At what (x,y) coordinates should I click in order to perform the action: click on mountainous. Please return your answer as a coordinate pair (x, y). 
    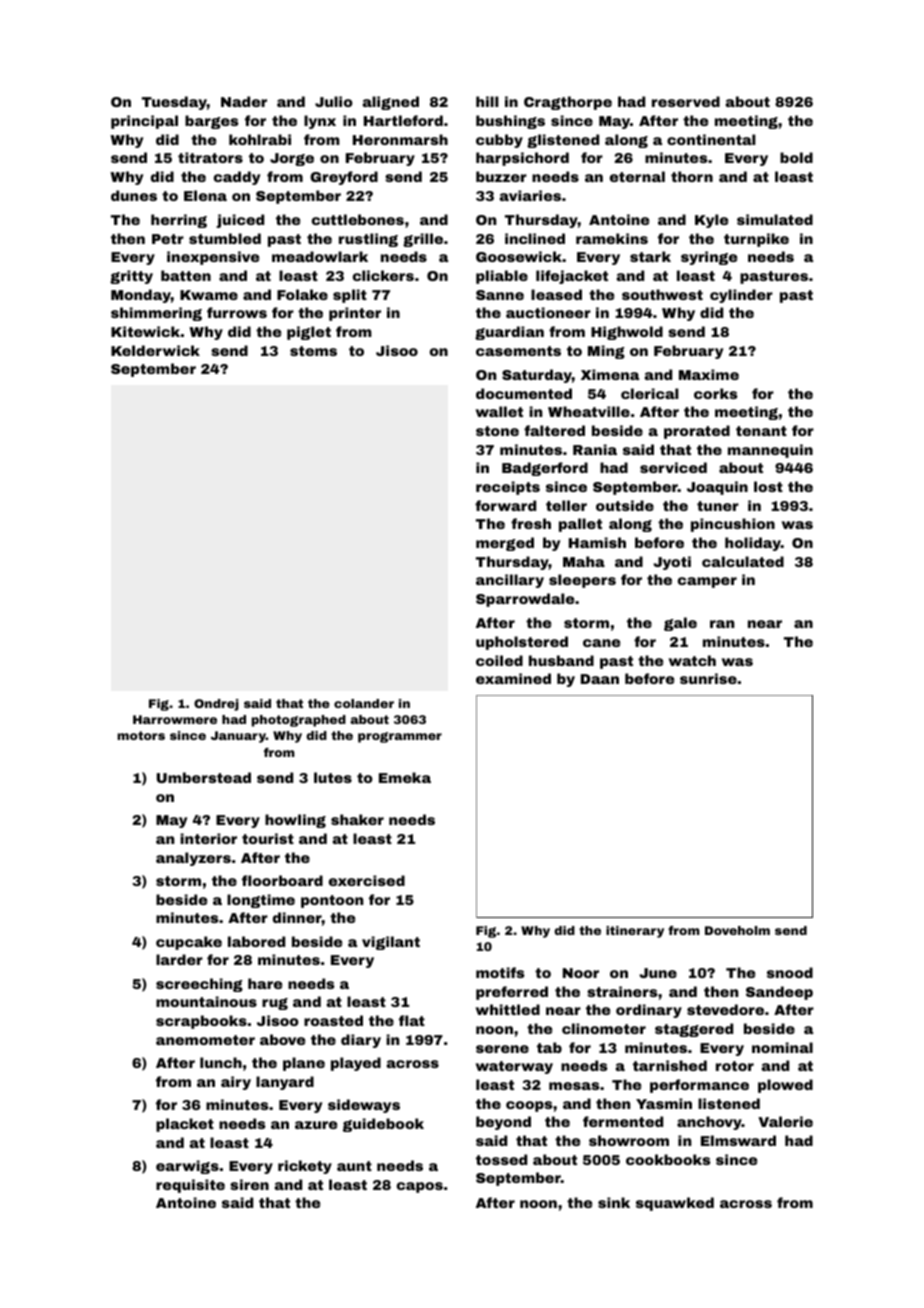
    Looking at the image, I should click on (206, 1001).
